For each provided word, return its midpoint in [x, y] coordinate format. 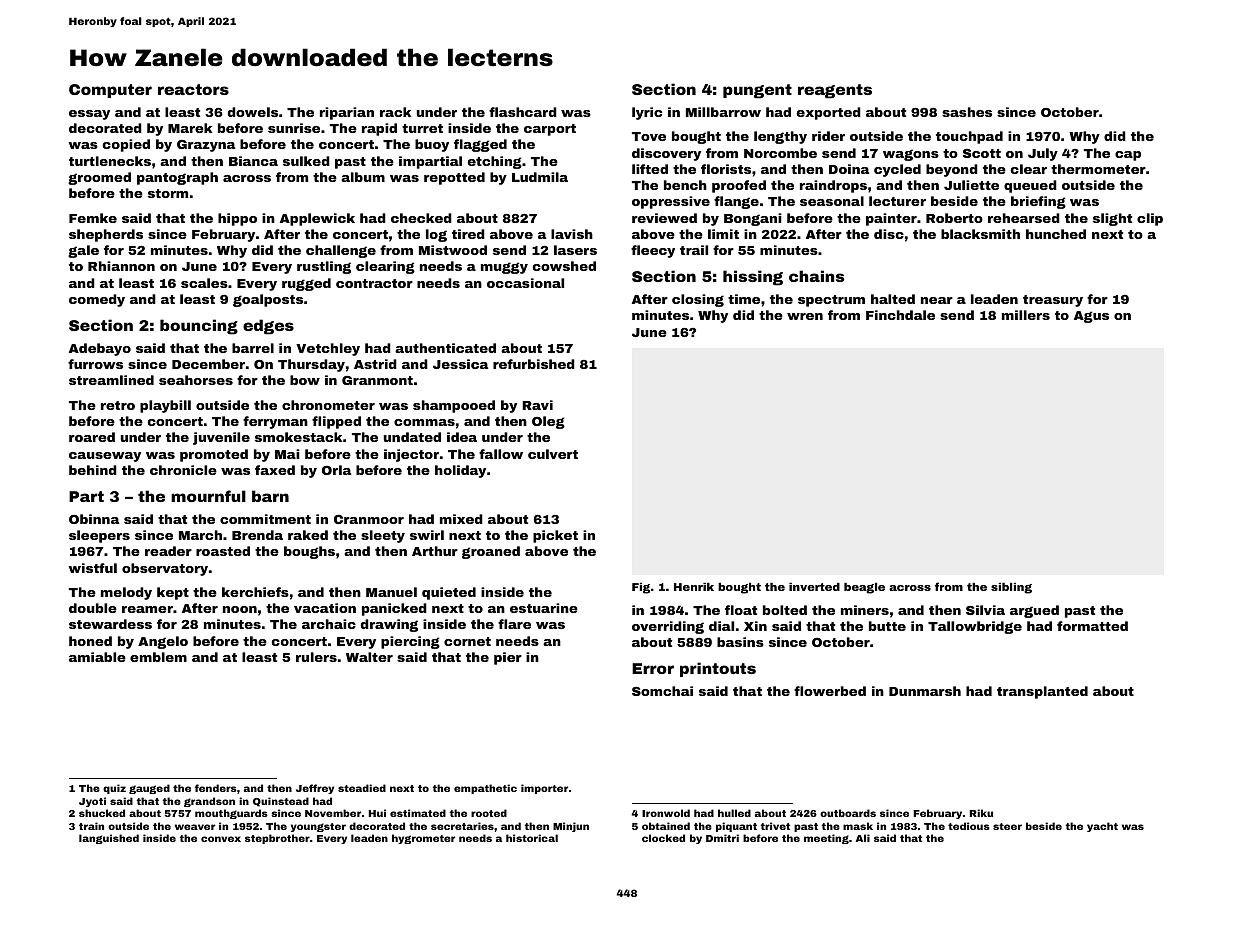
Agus [1091, 317]
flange [736, 202]
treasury [1053, 301]
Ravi [537, 405]
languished [109, 839]
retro [118, 405]
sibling [1011, 588]
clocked [663, 838]
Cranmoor [369, 519]
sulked [306, 161]
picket [555, 536]
